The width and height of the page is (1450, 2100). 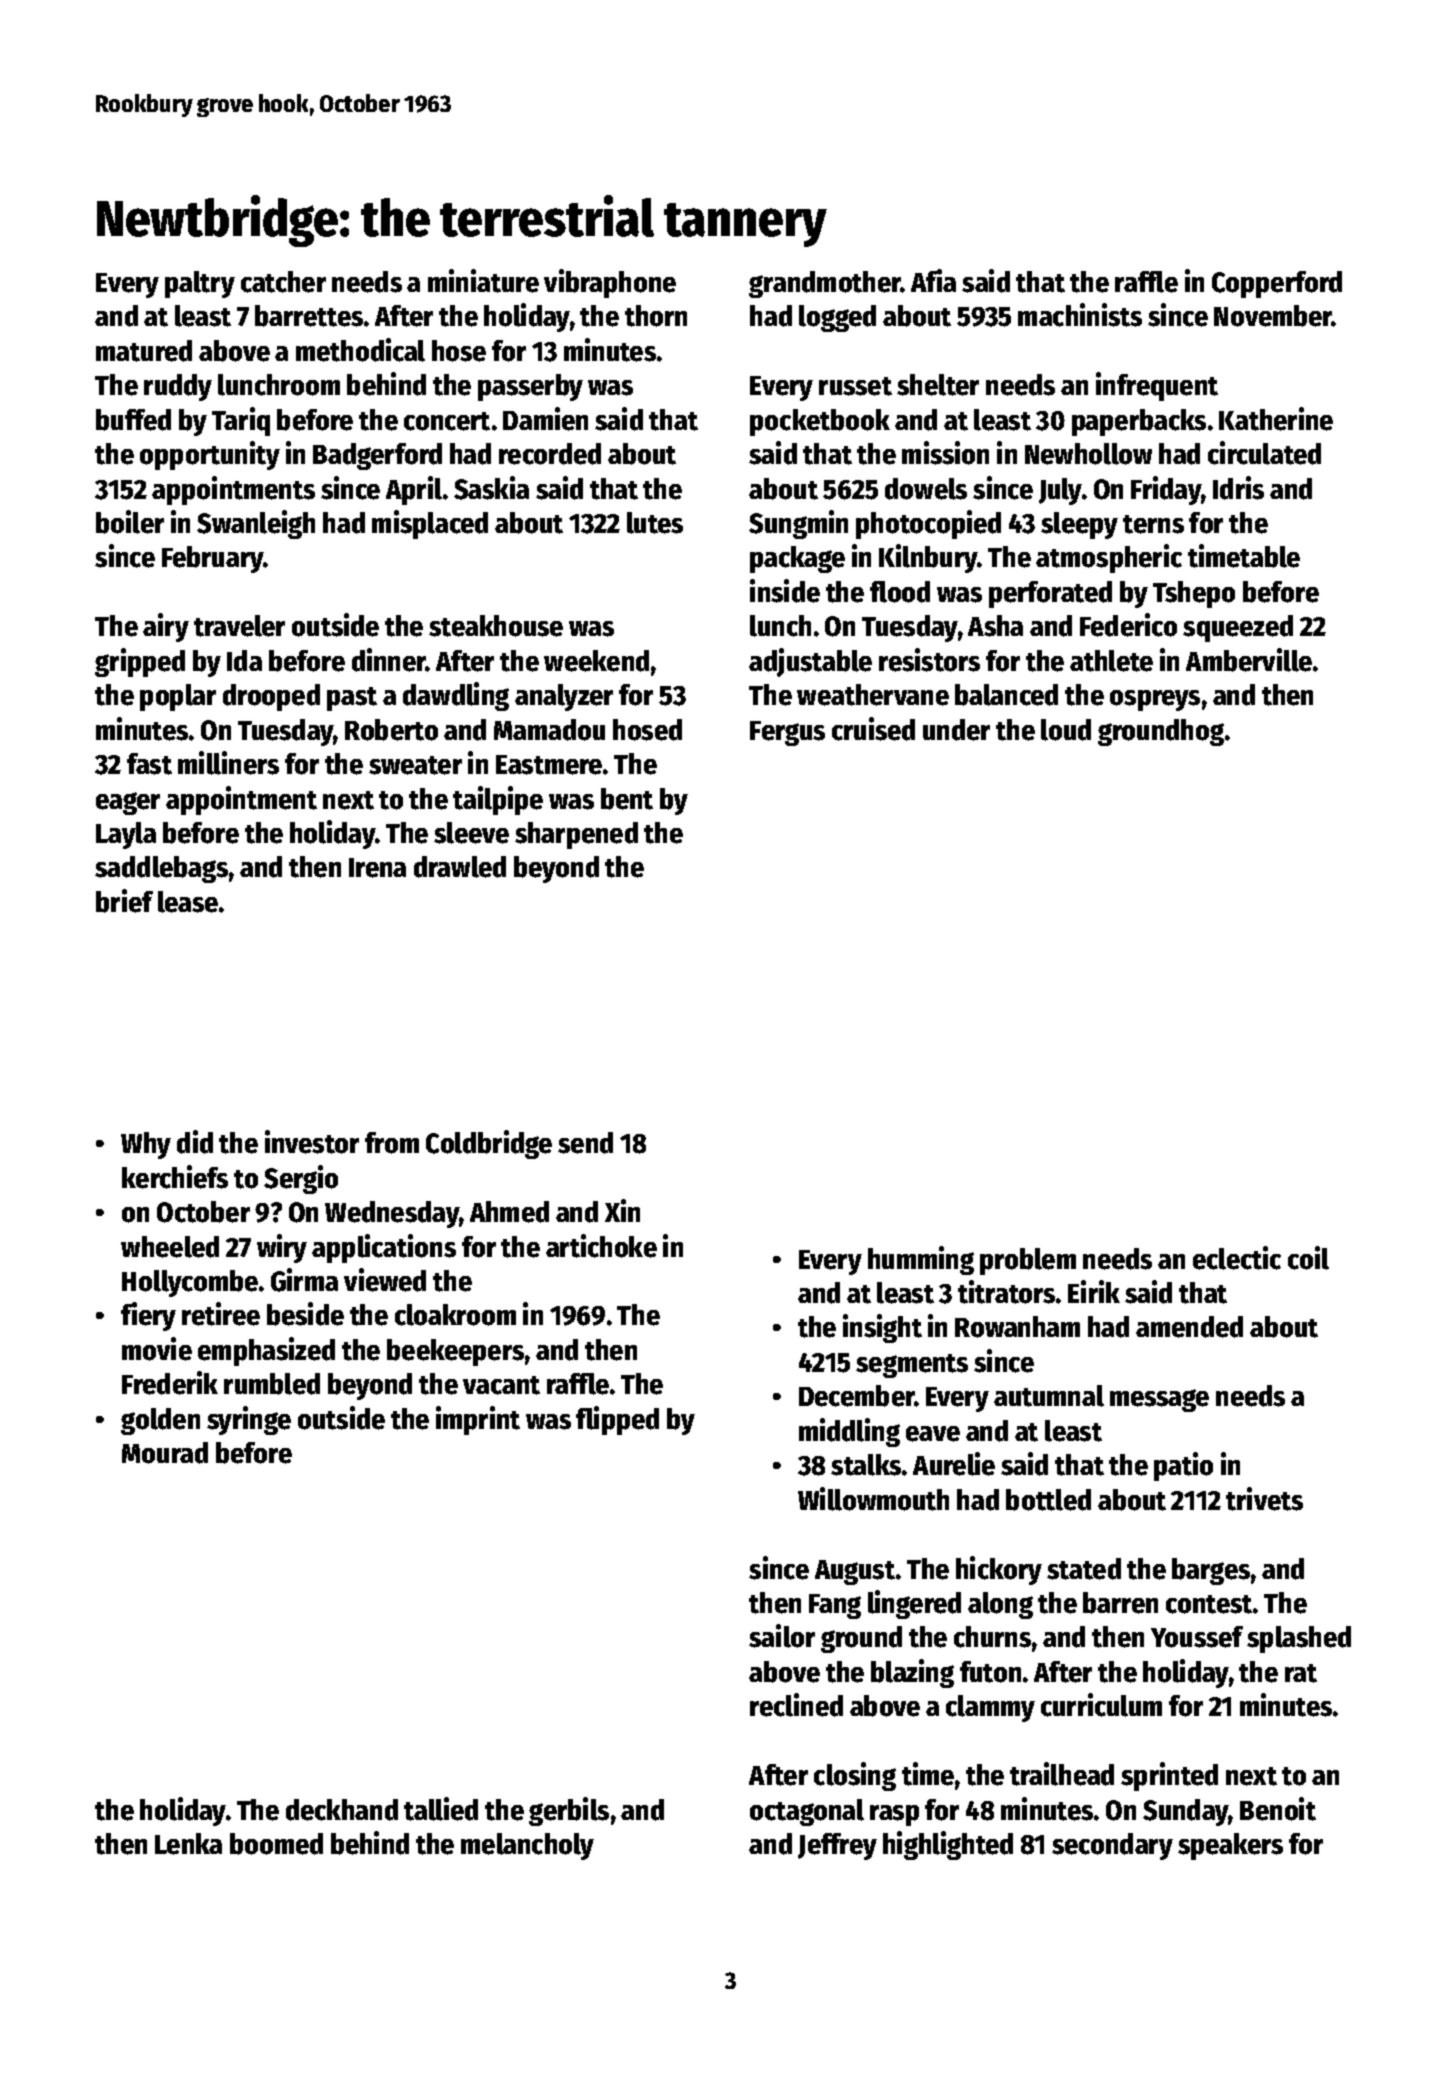 I want to click on ospreys, so click(x=1155, y=700).
